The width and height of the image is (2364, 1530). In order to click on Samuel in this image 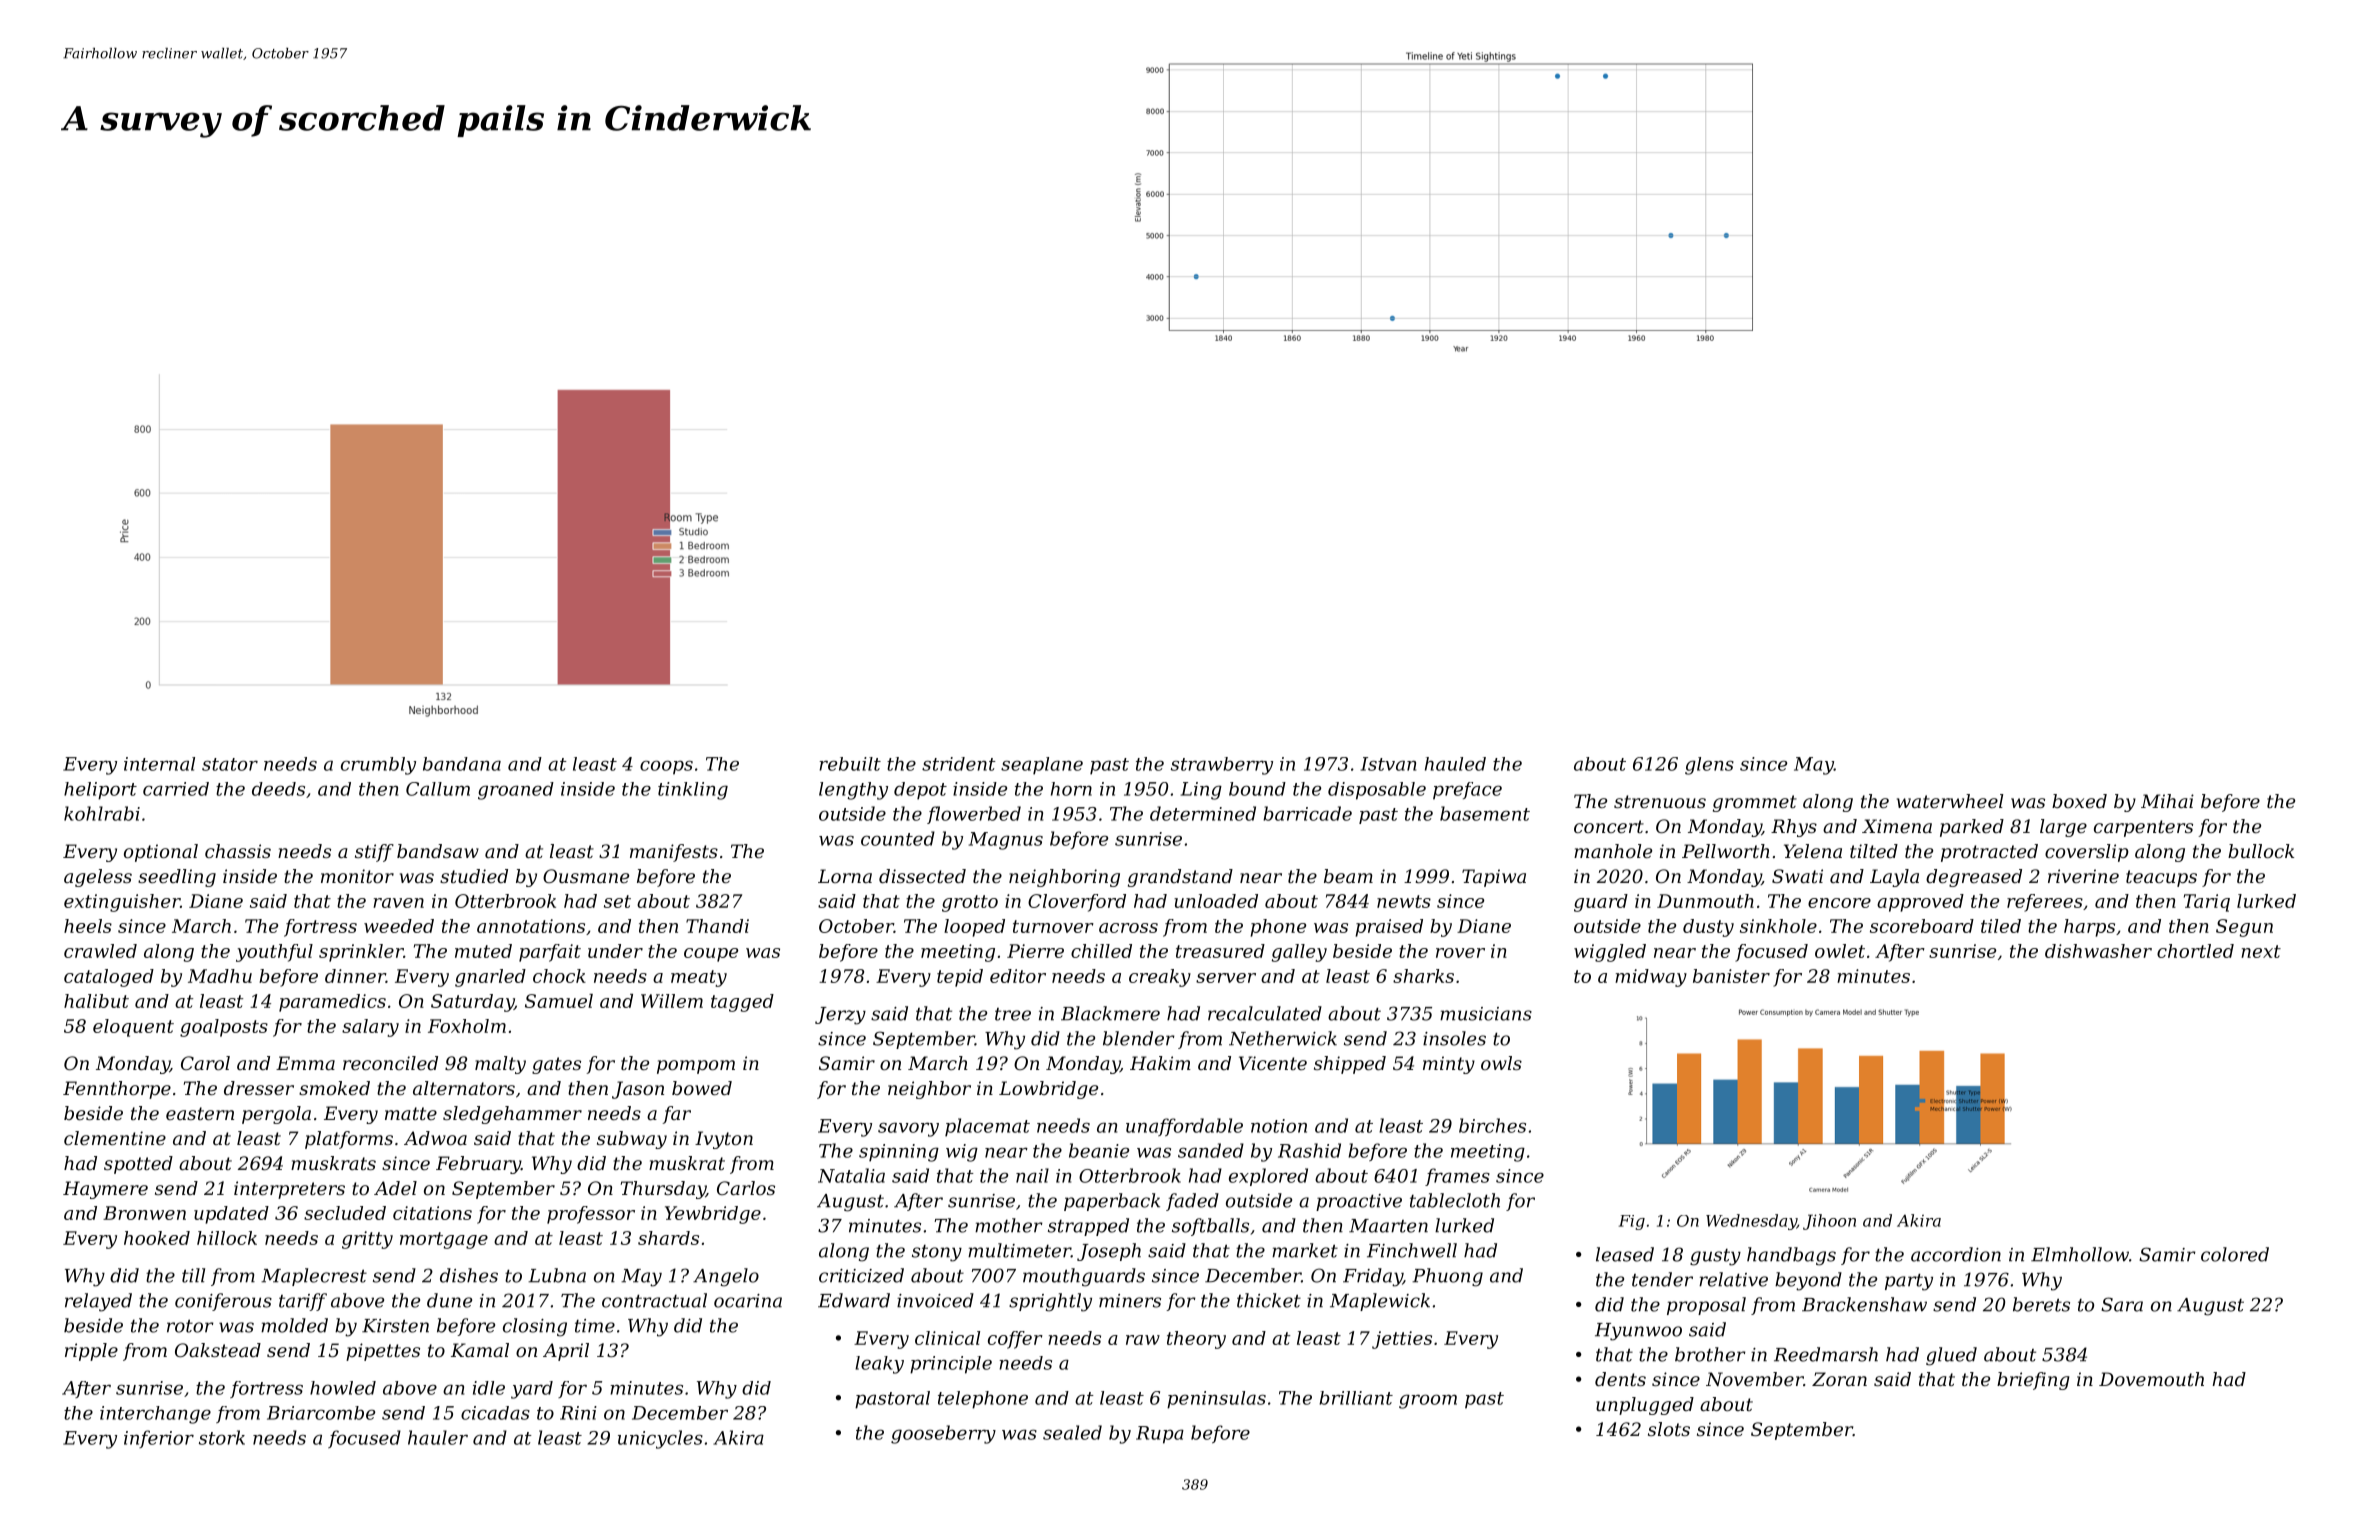, I will do `click(559, 1001)`.
